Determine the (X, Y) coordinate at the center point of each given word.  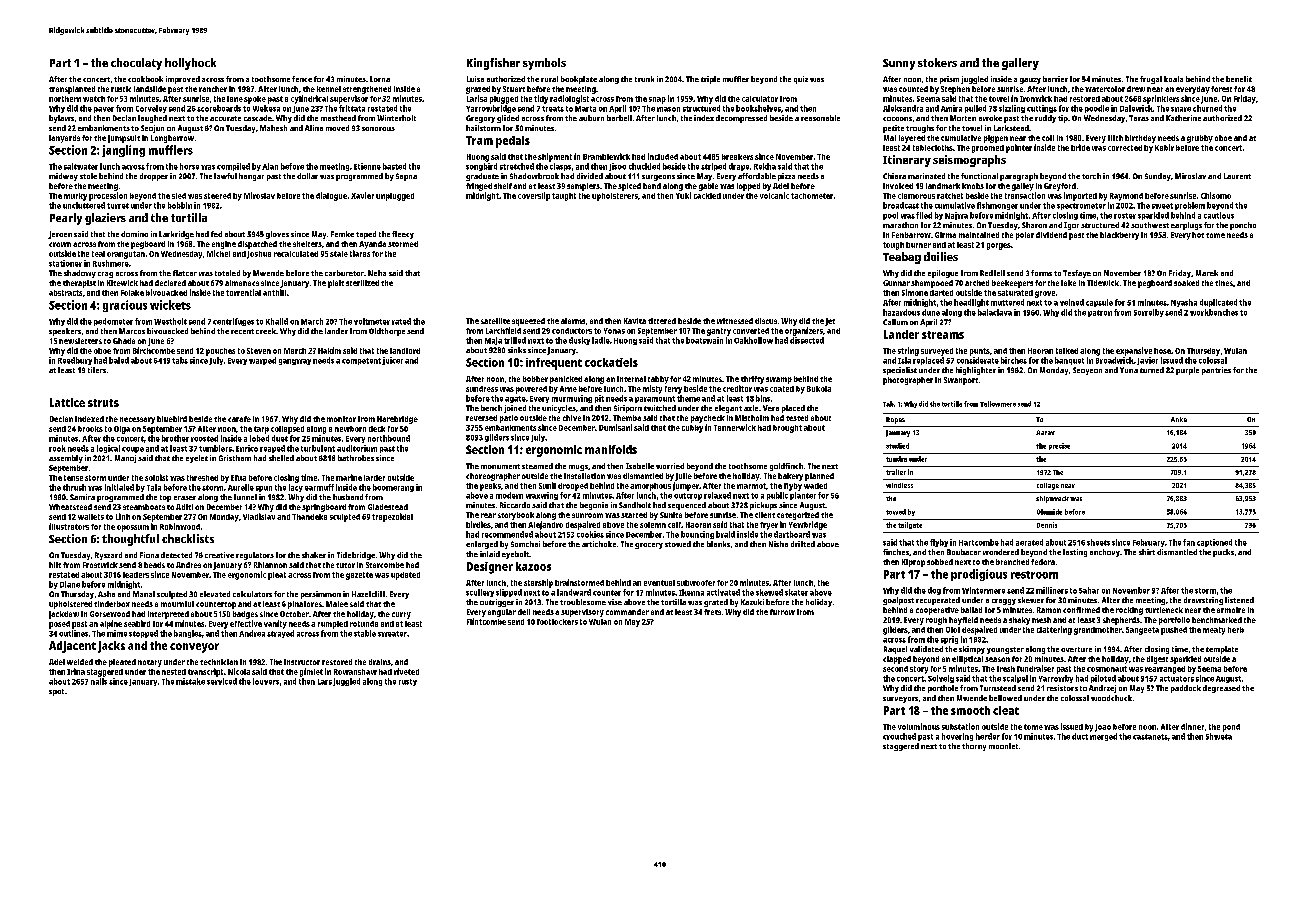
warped (262, 361)
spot (56, 692)
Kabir (1164, 147)
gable (708, 187)
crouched (899, 736)
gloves (277, 235)
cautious (1219, 215)
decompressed (741, 119)
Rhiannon (270, 565)
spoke (255, 100)
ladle (601, 340)
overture (1076, 649)
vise (615, 602)
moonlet (1003, 746)
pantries (1216, 371)
